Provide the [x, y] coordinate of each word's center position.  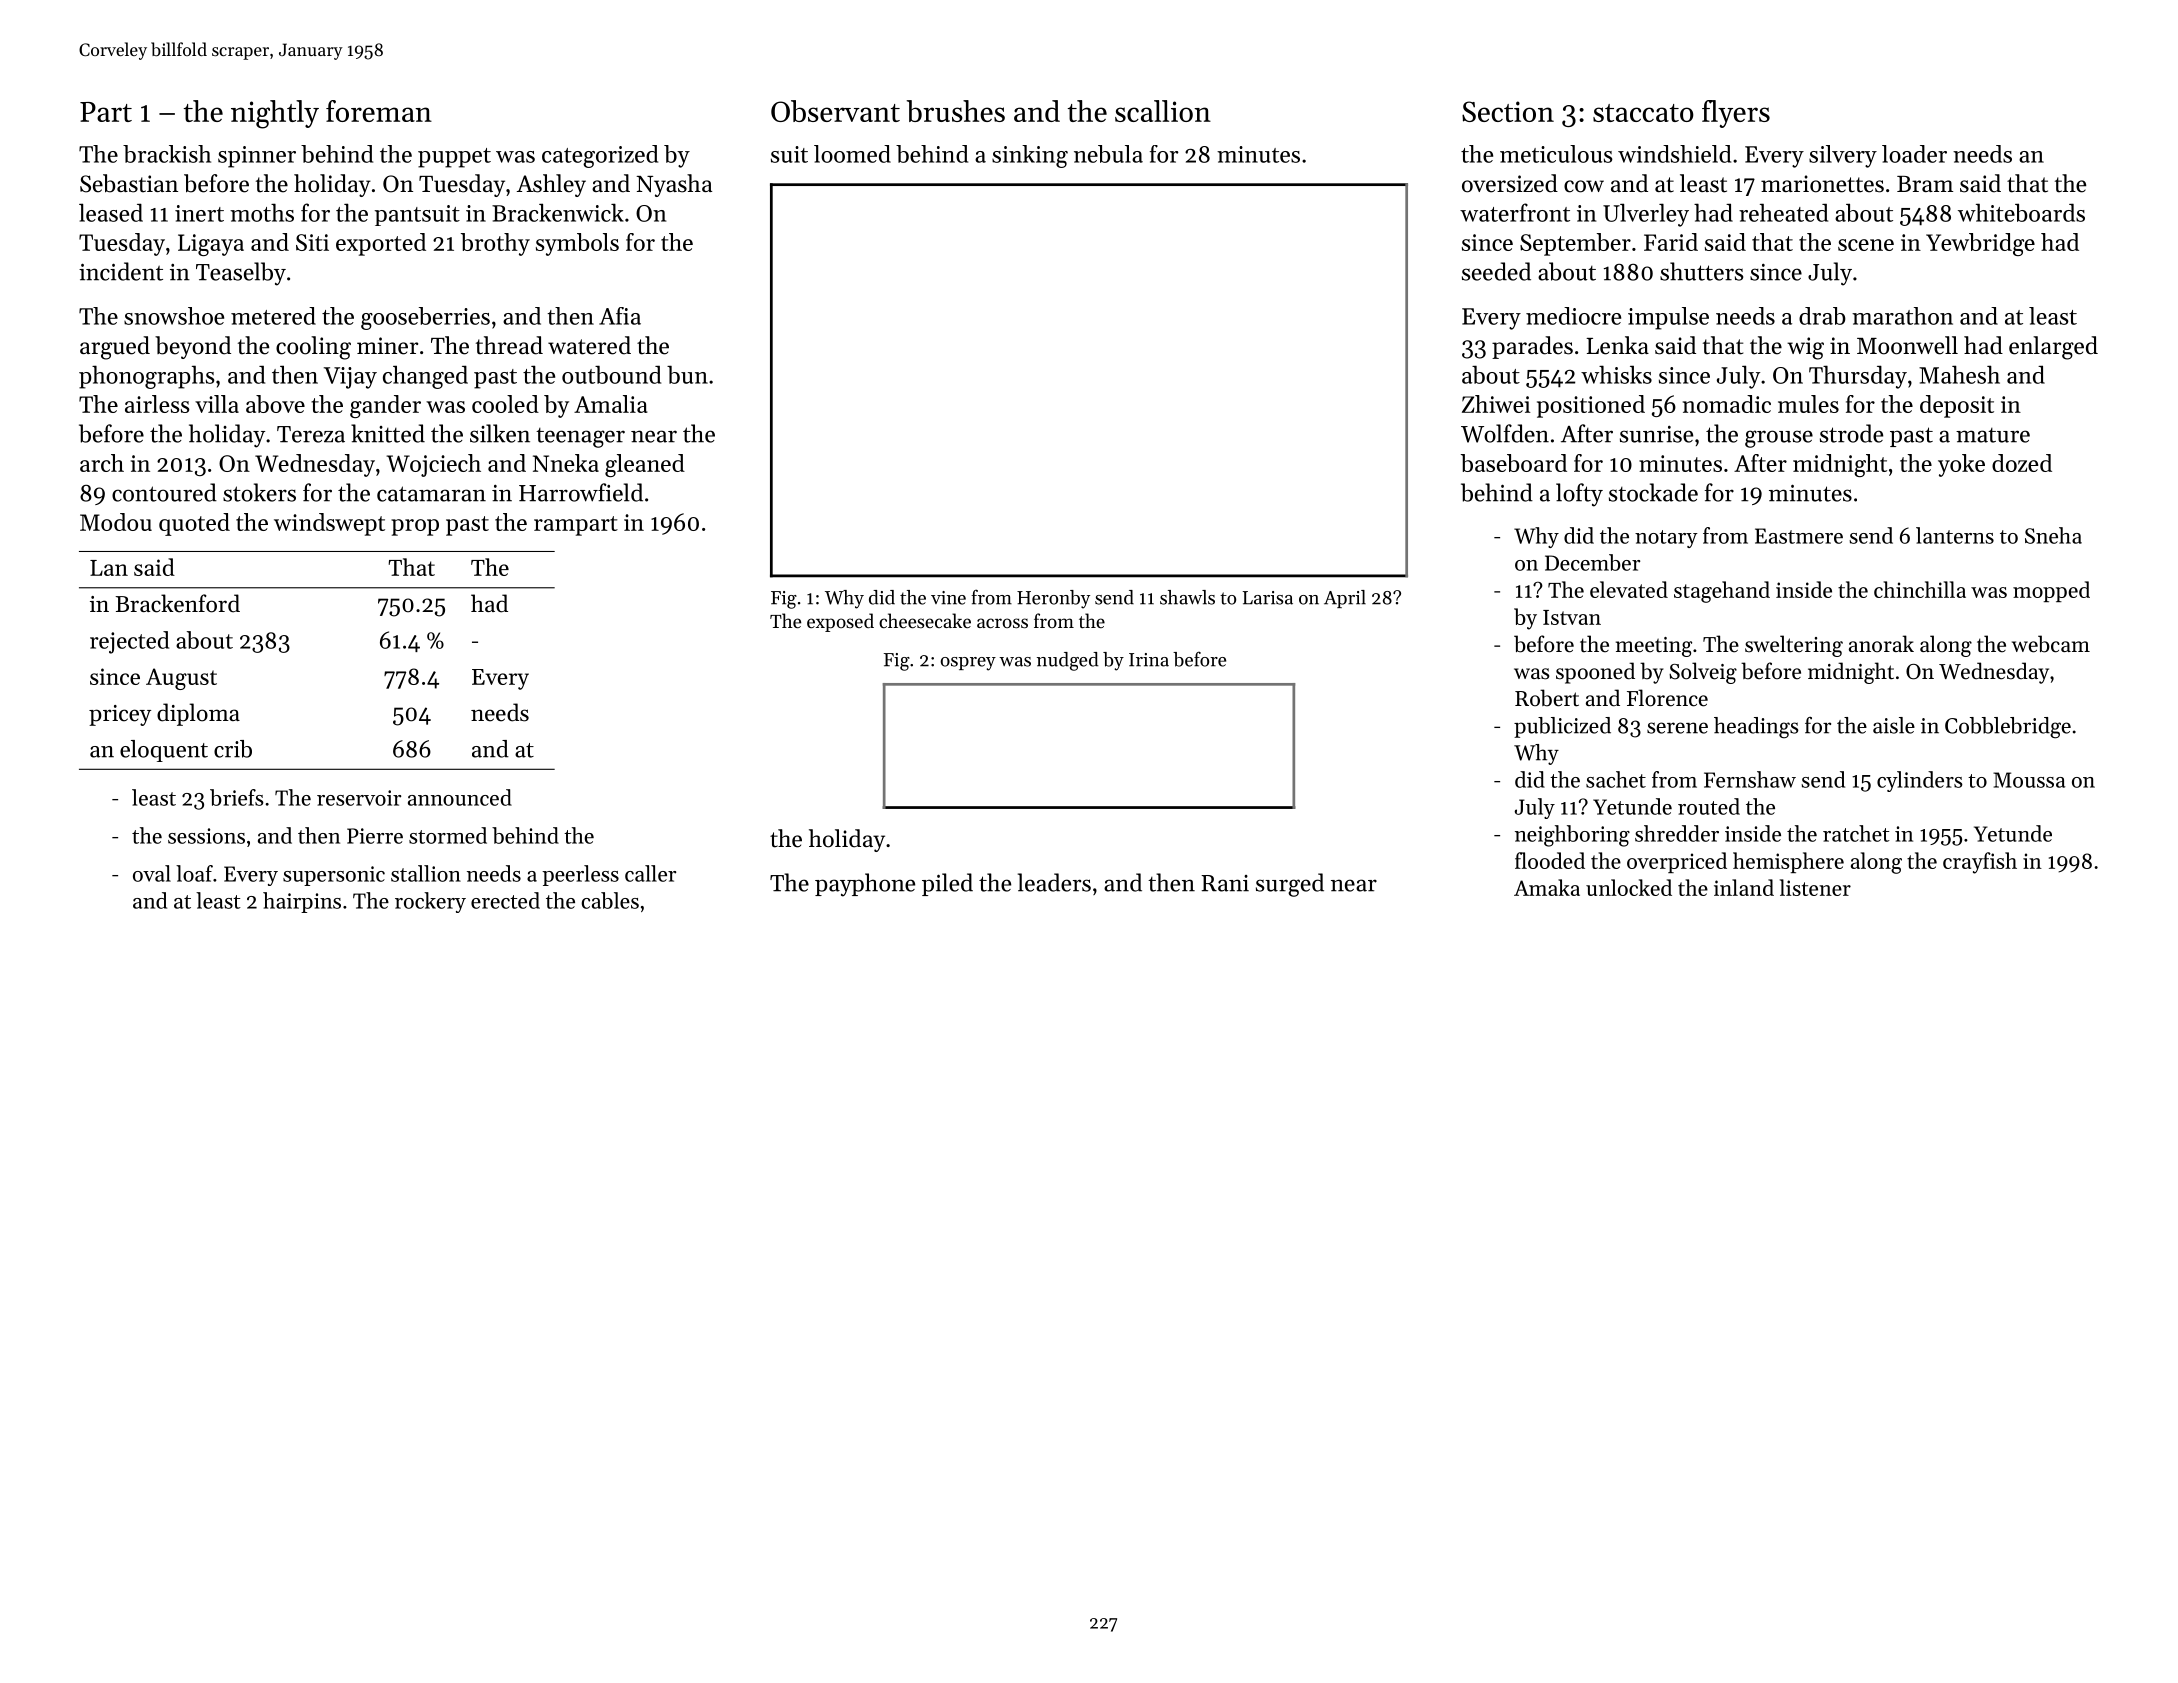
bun [687, 374]
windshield [1674, 154]
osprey [968, 664]
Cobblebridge [2008, 728]
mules [1808, 404]
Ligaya [211, 245]
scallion [1163, 111]
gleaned [645, 465]
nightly [275, 114]
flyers [1736, 114]
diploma [198, 714]
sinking [1030, 156]
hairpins [302, 902]
